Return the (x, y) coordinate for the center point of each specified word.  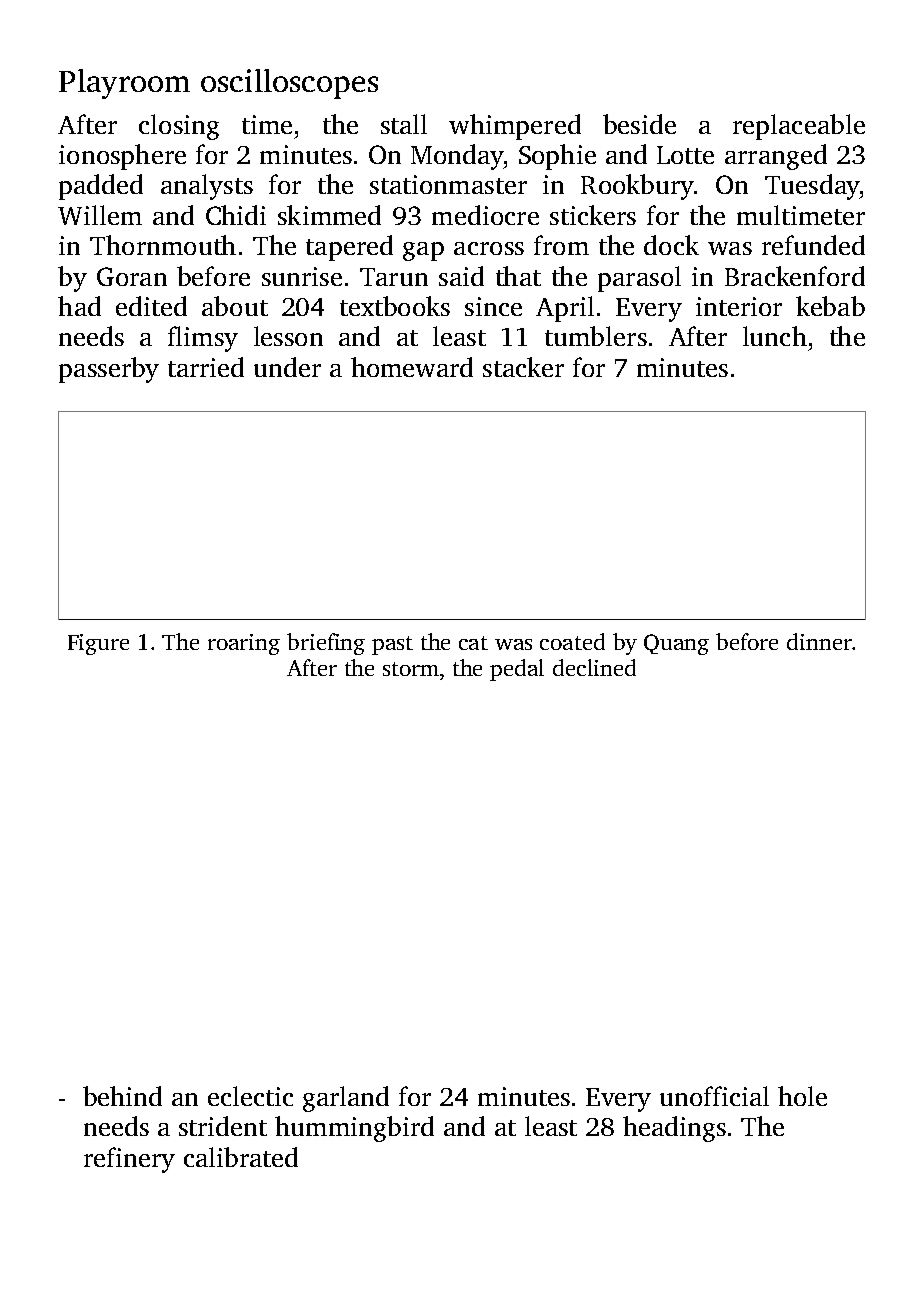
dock (671, 245)
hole (802, 1096)
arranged (776, 157)
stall (404, 124)
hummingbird (354, 1129)
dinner (819, 641)
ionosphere (122, 157)
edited (151, 306)
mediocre (485, 215)
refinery (129, 1160)
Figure (98, 644)
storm (411, 669)
